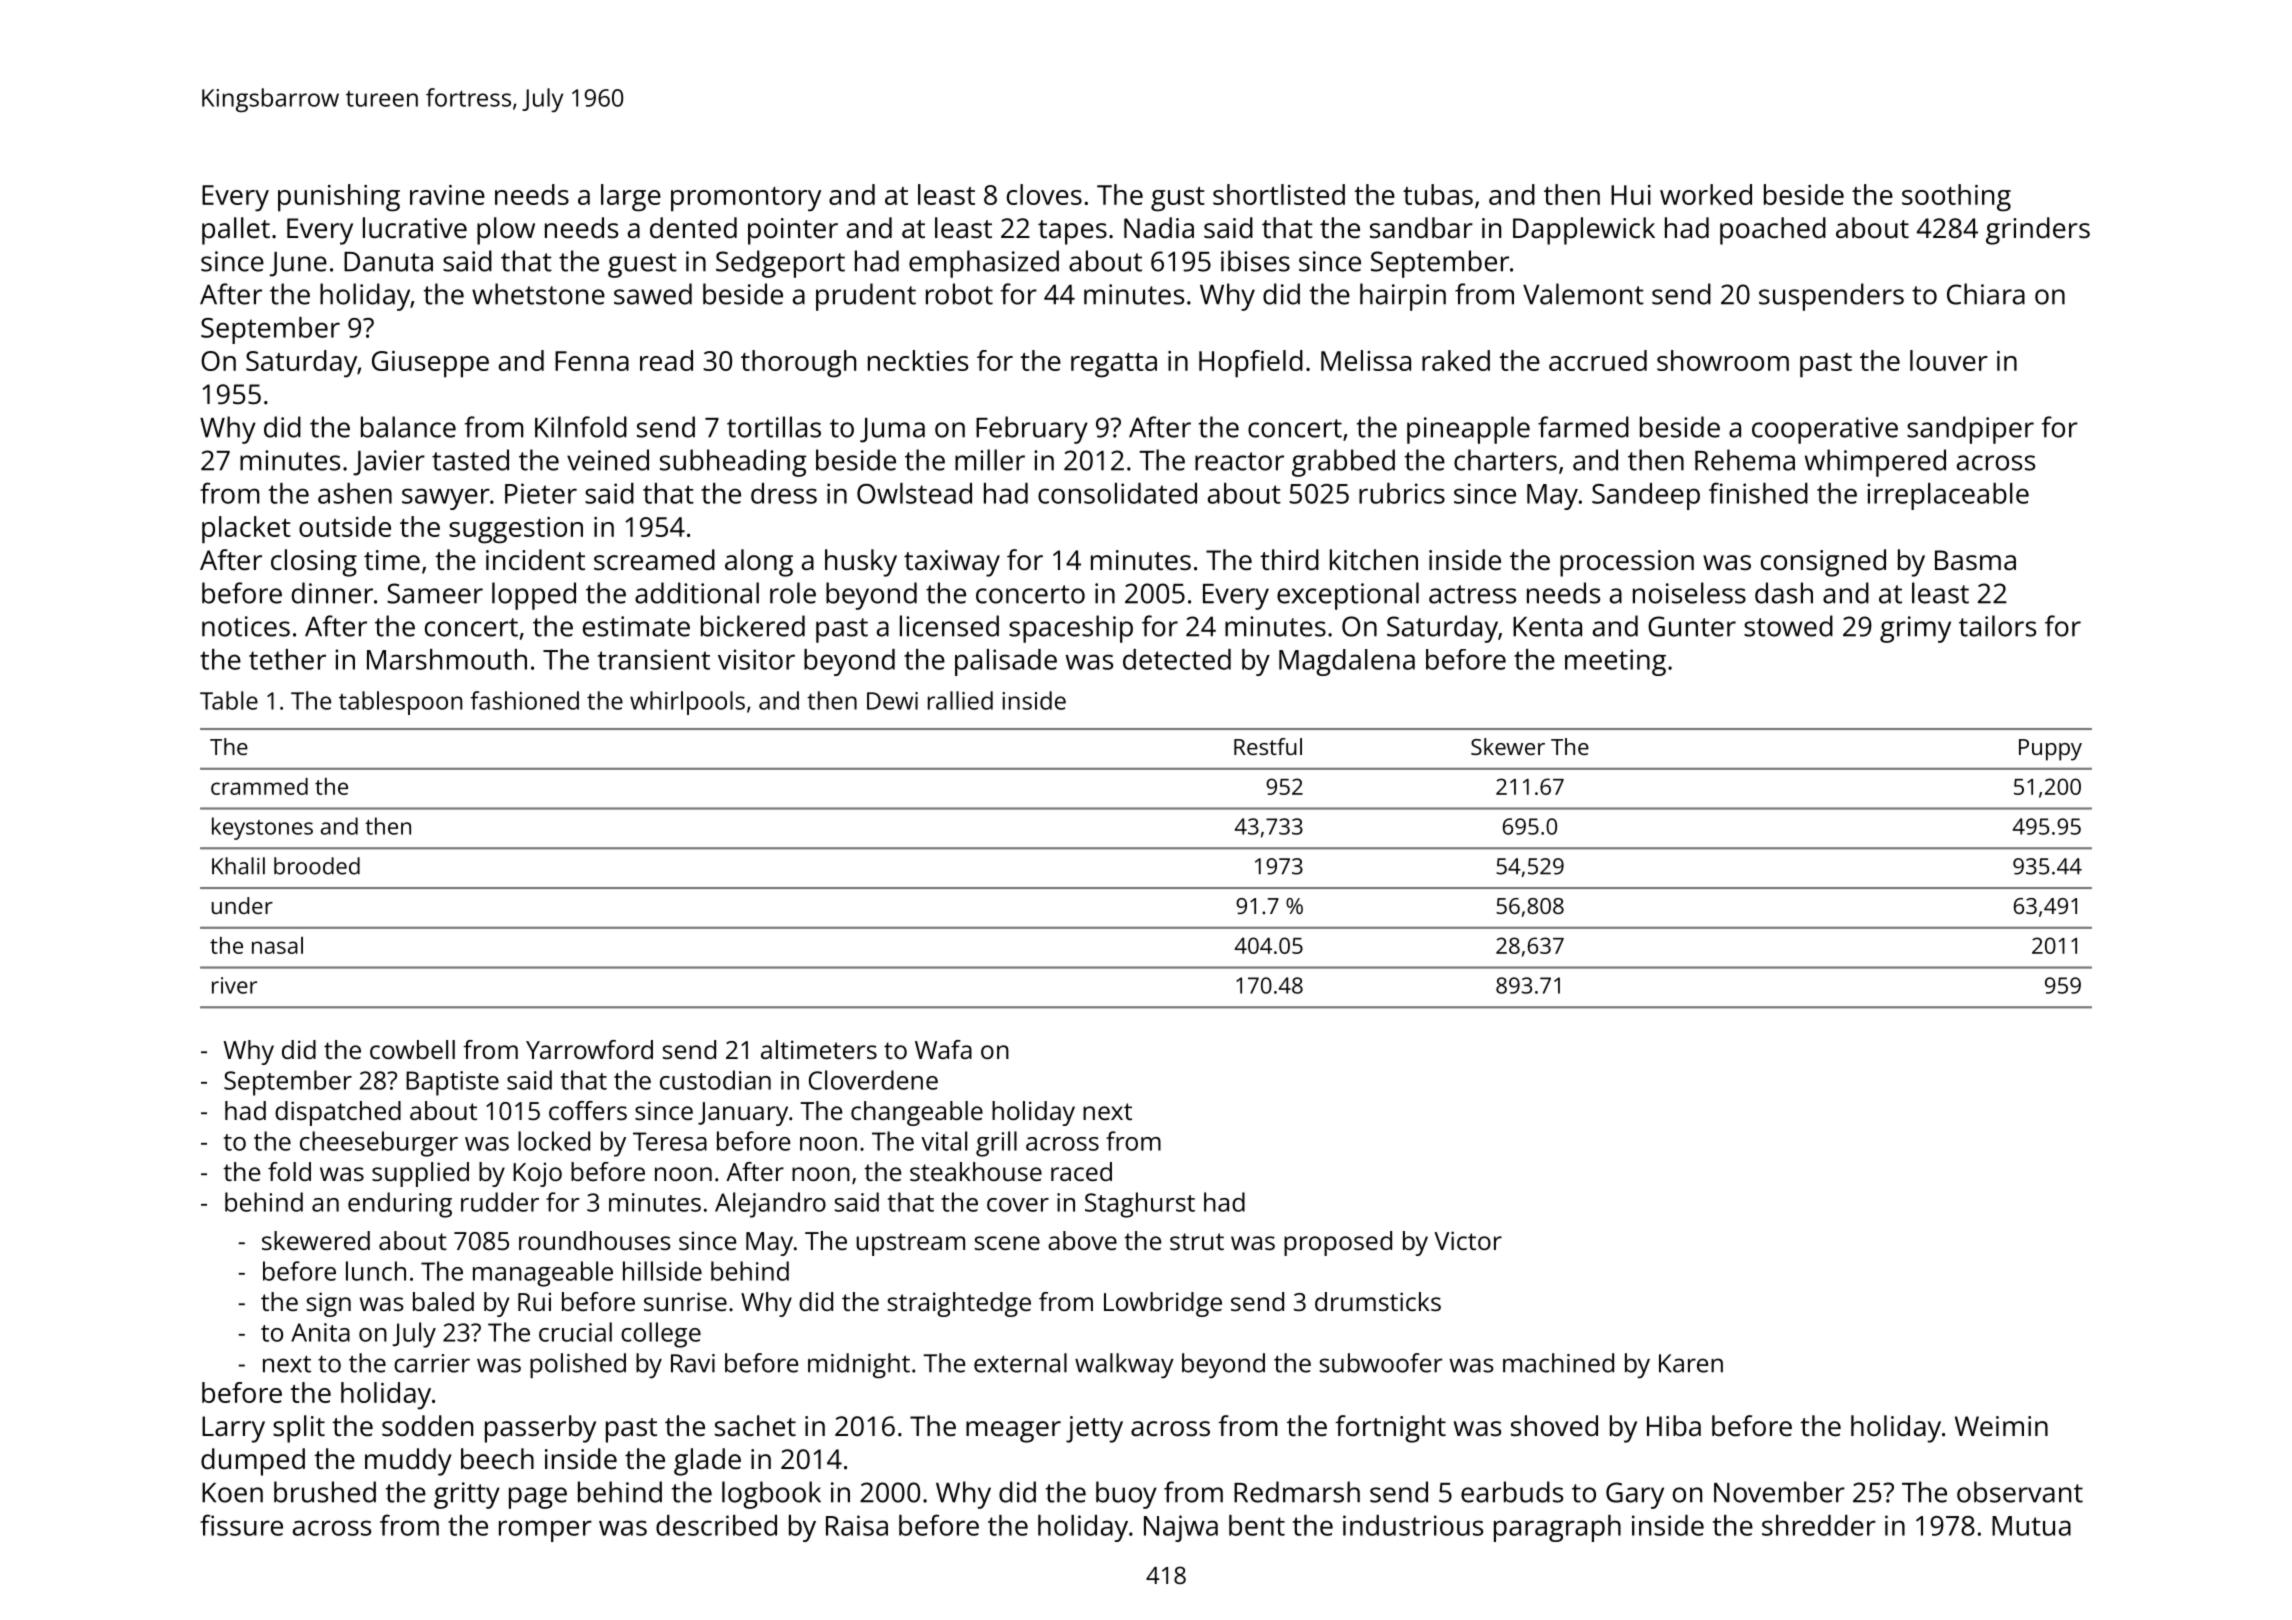 The image size is (2292, 1620). I want to click on Wafa, so click(943, 1049).
